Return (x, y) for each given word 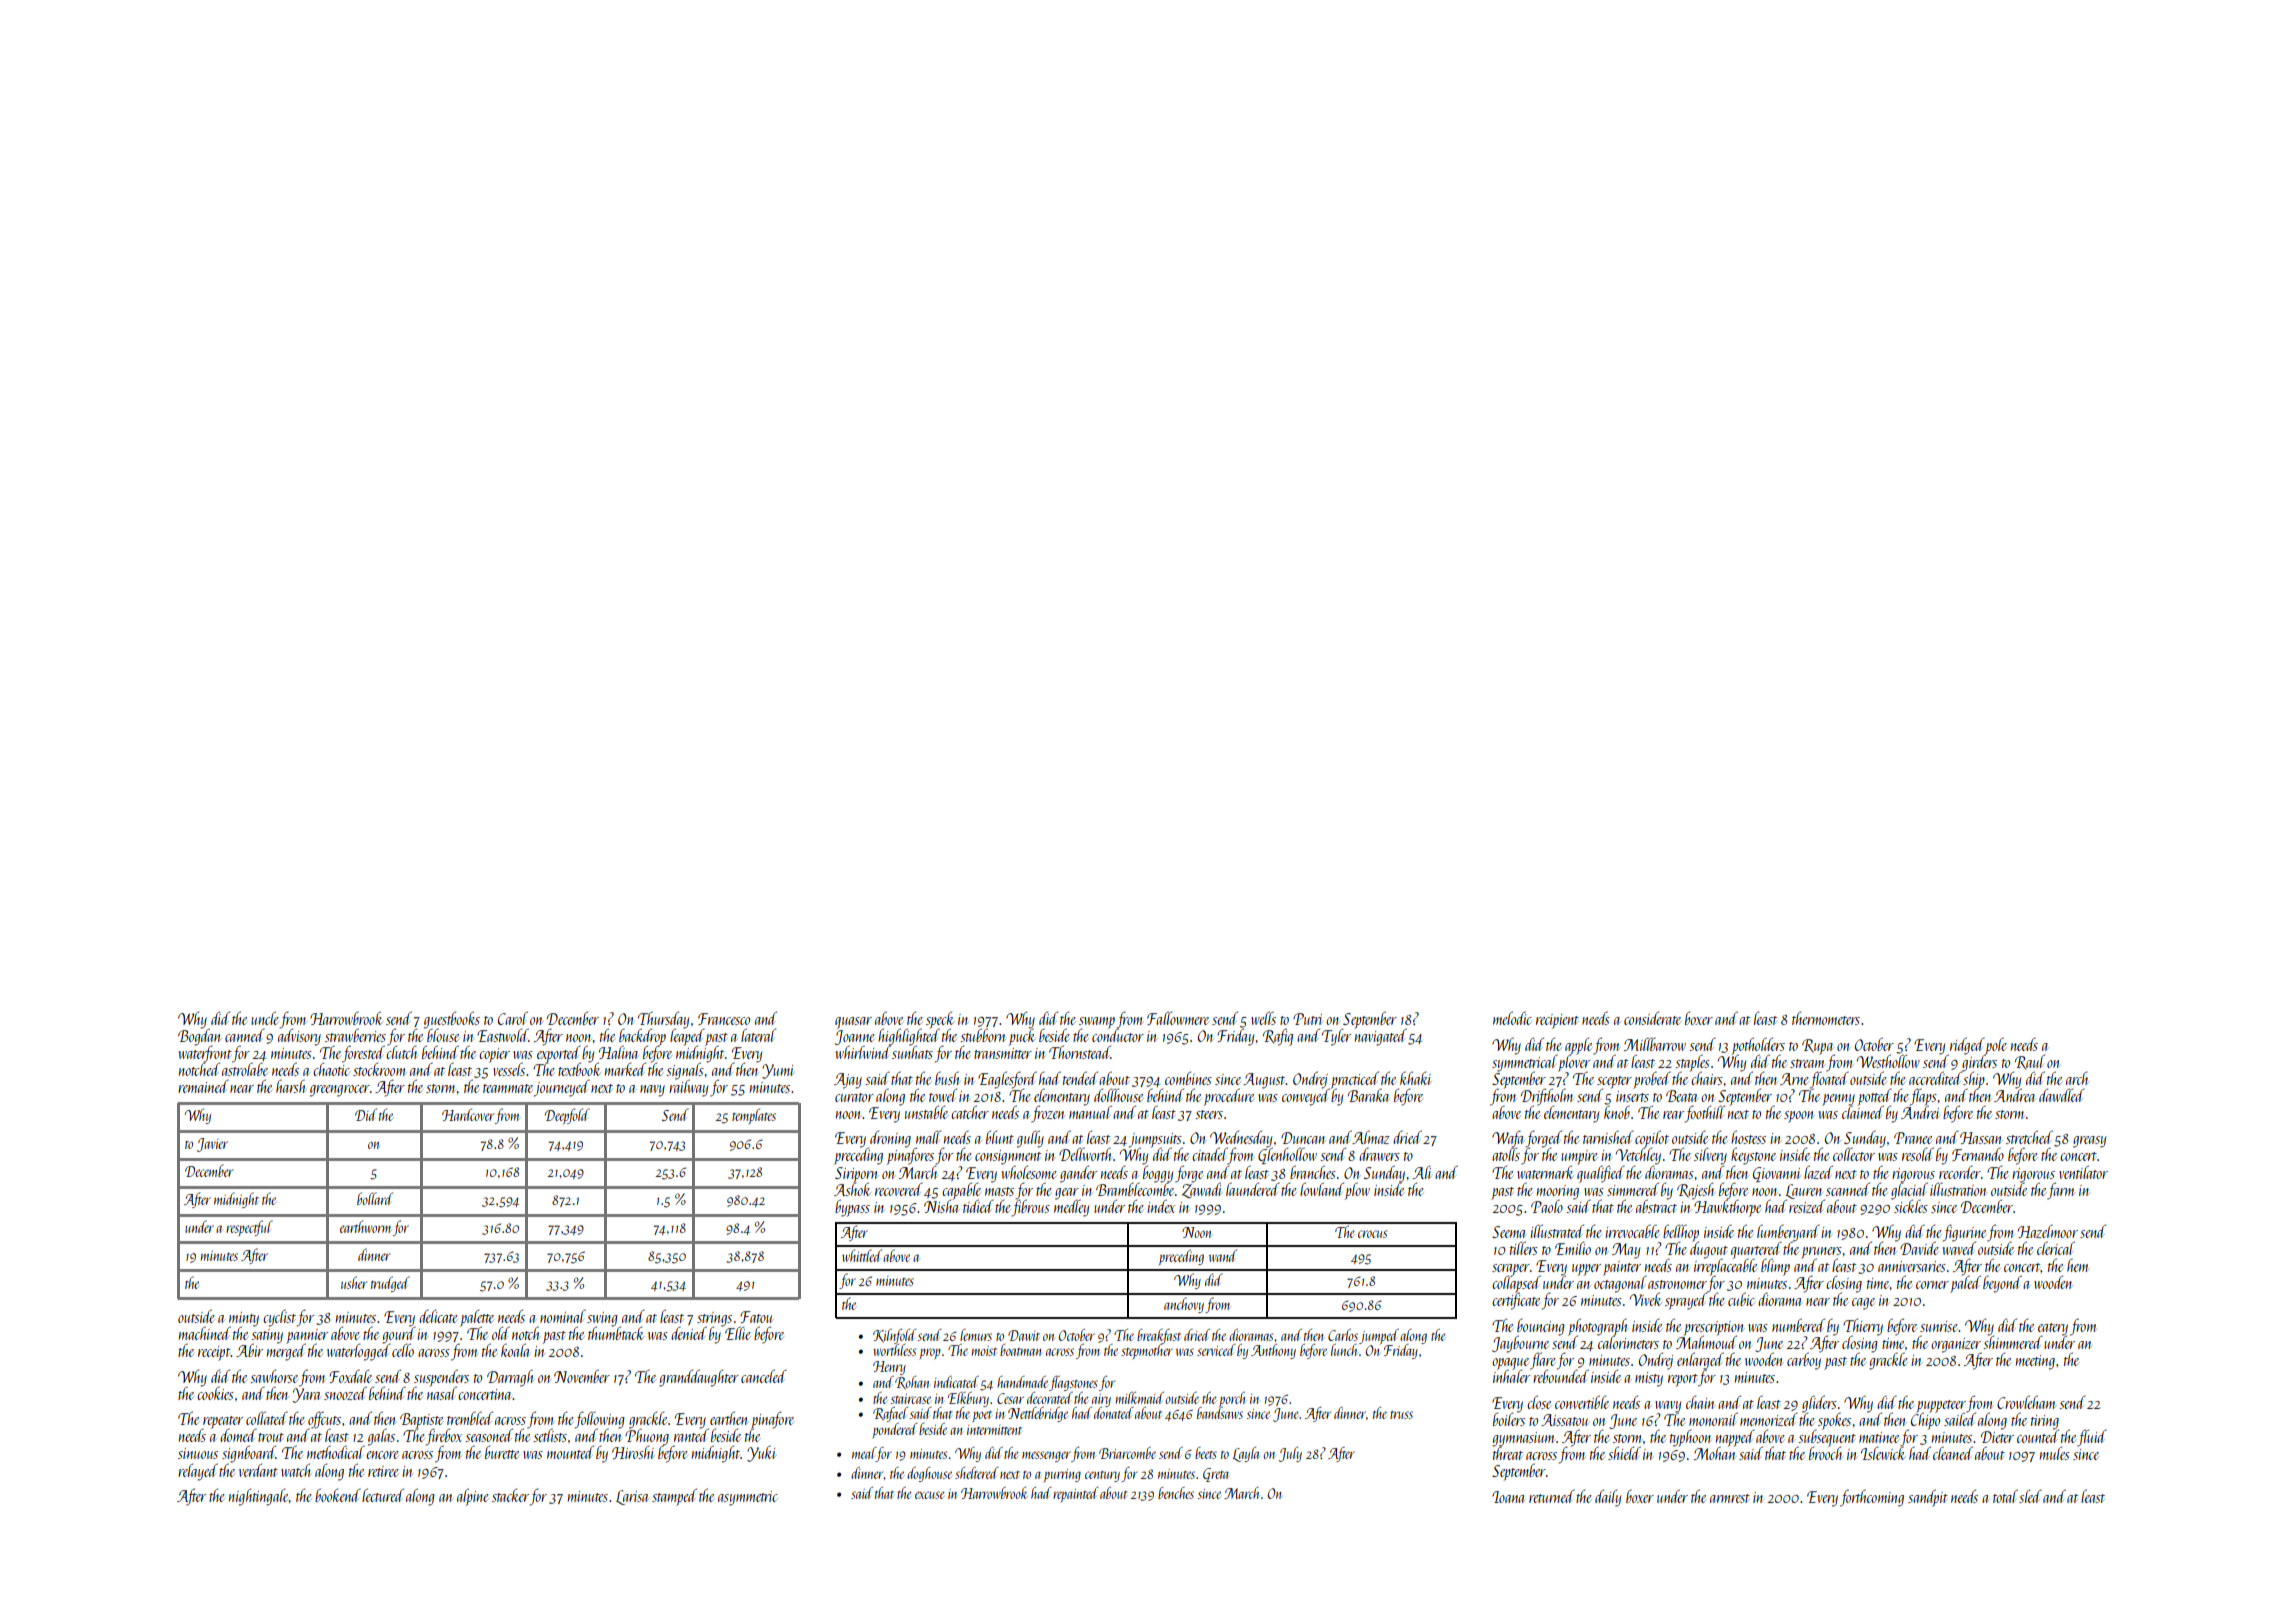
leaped (687, 1037)
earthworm (365, 1226)
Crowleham (2026, 1402)
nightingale (258, 1497)
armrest (1730, 1498)
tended (1080, 1078)
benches (1176, 1493)
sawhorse (274, 1376)
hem (2078, 1265)
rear (1673, 1115)
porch (1232, 1399)
